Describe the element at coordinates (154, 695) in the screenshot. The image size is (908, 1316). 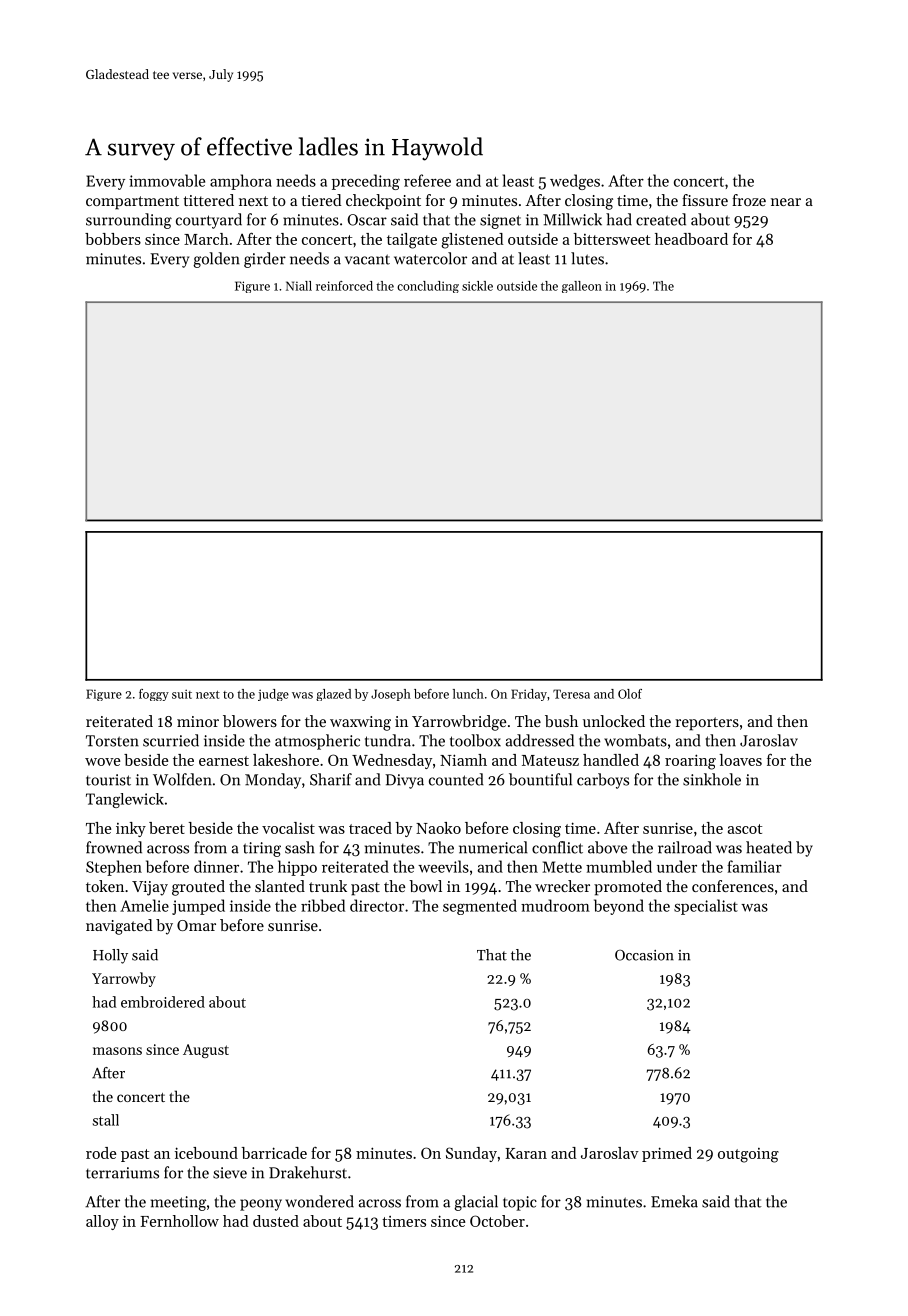
I see `foggy` at that location.
